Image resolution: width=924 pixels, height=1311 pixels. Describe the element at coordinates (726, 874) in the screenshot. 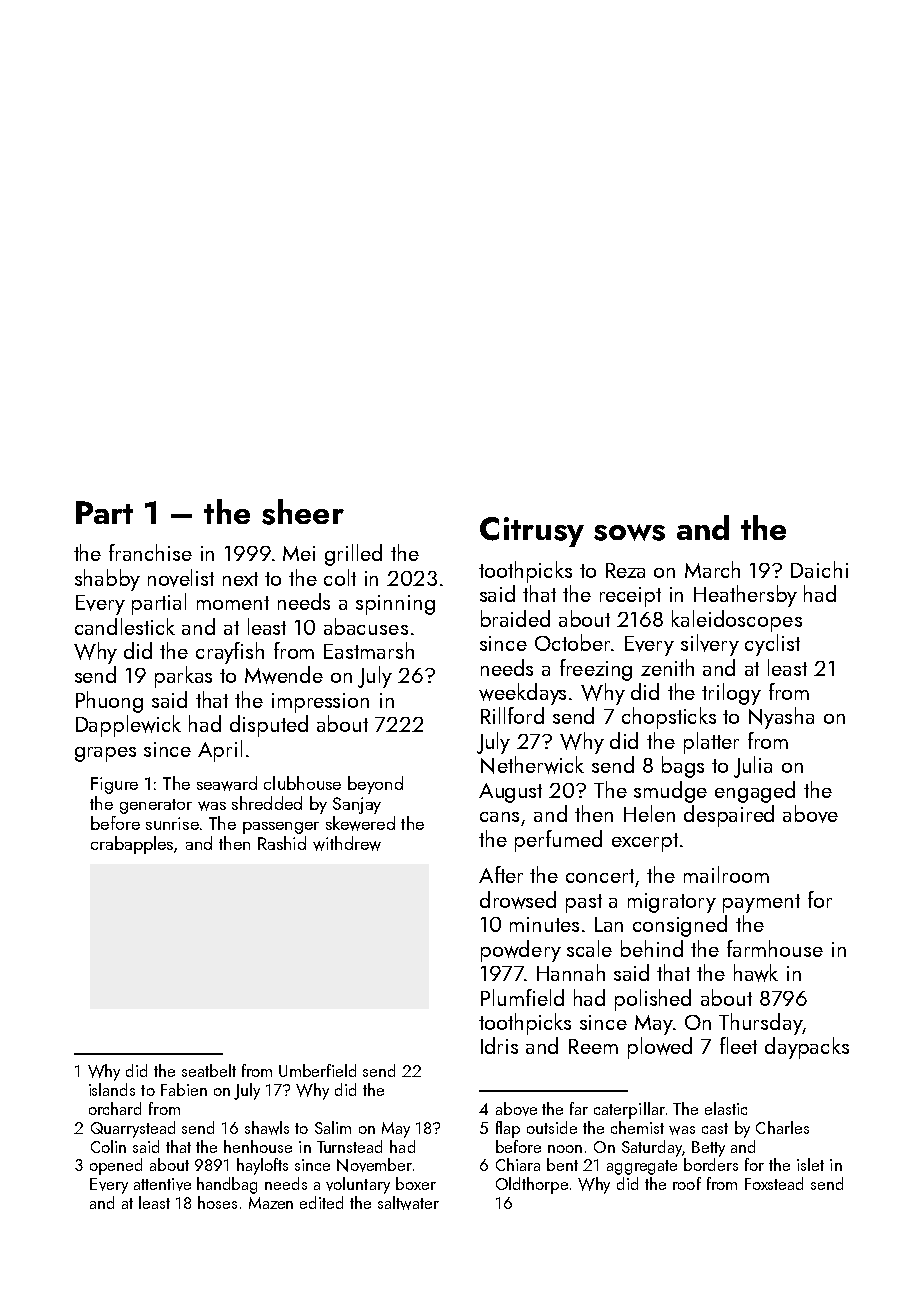

I see `mailroom` at that location.
